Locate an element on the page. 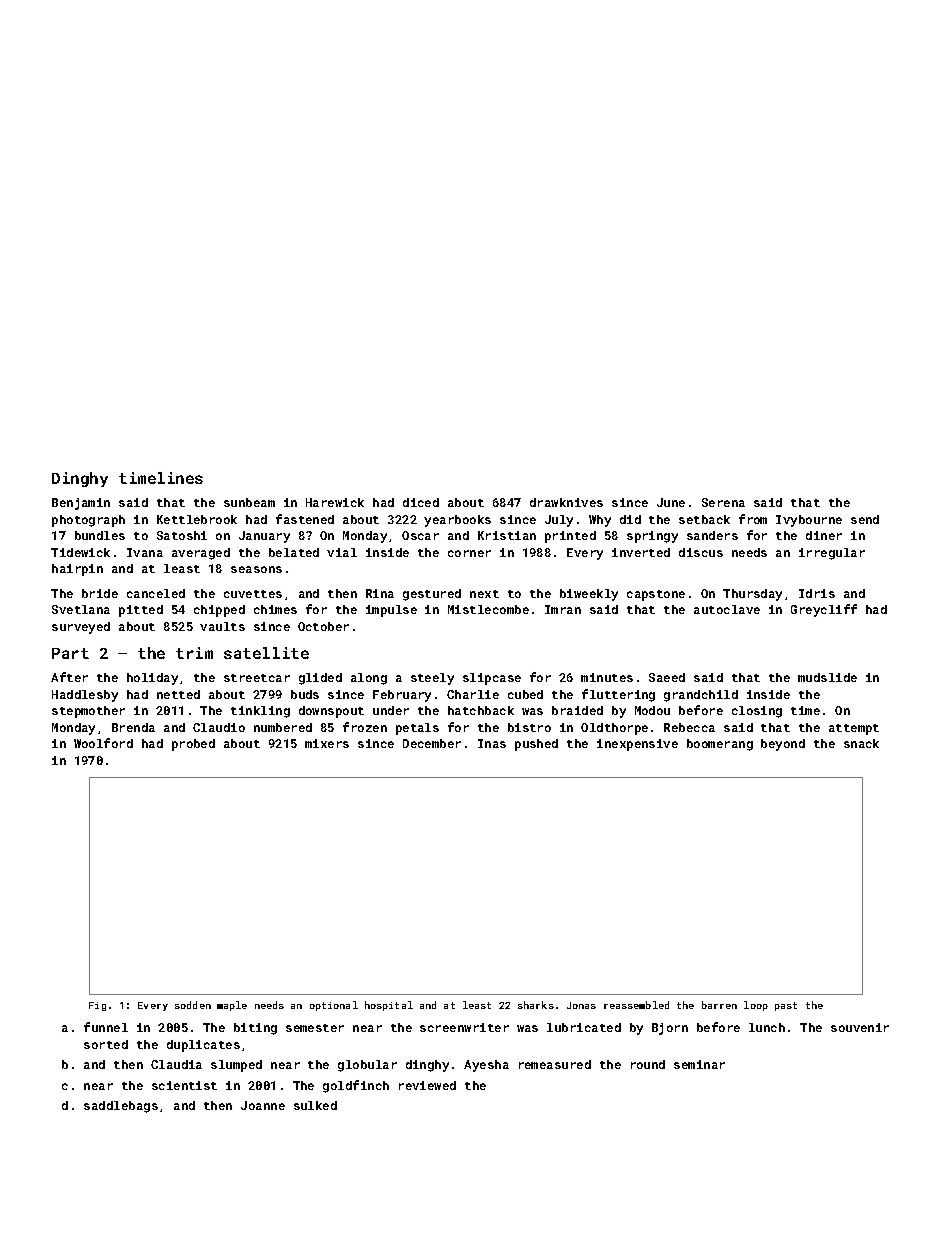  funnel is located at coordinates (106, 1027).
